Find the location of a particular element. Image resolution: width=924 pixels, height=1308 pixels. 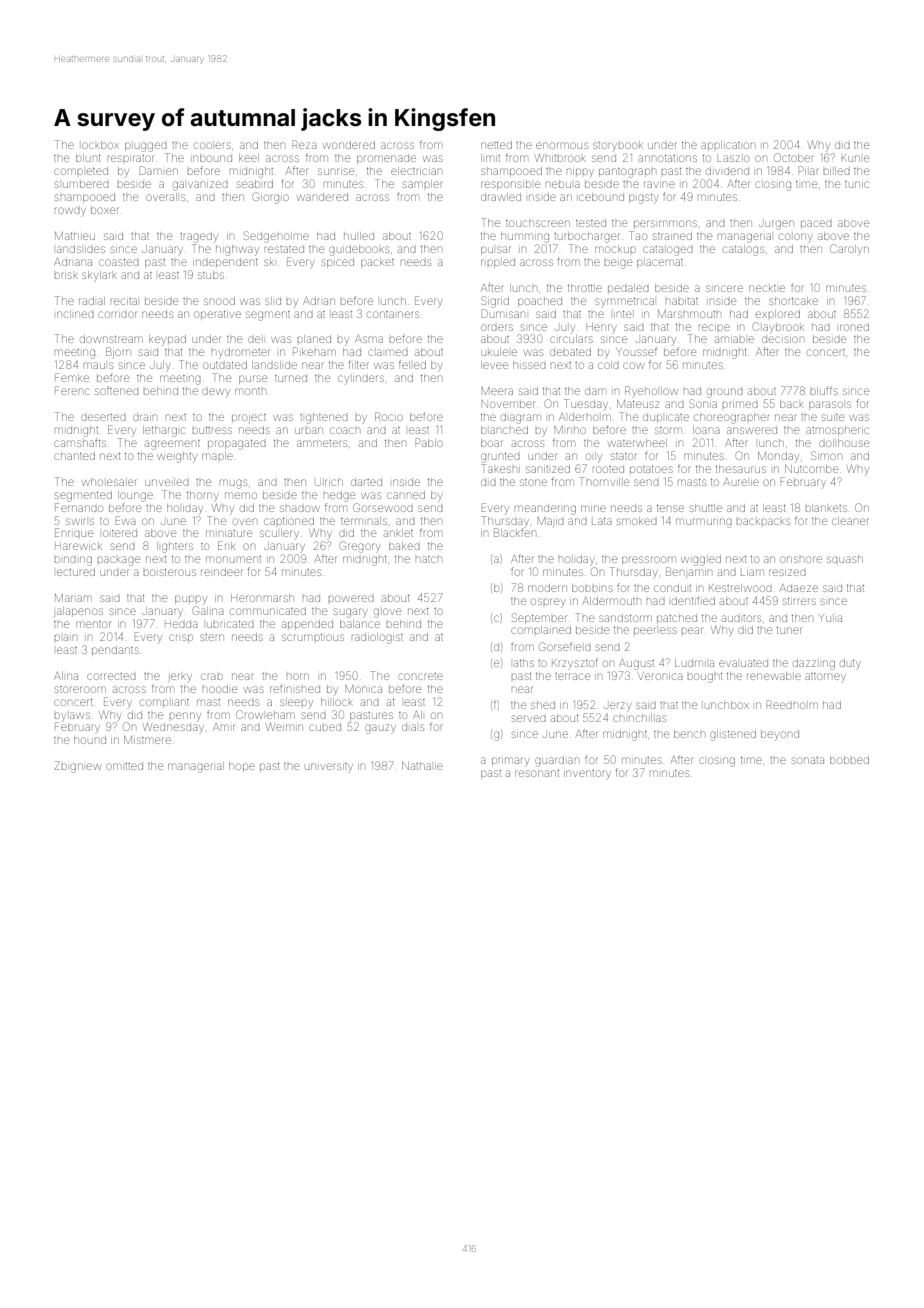

Sedgeholme is located at coordinates (276, 237).
